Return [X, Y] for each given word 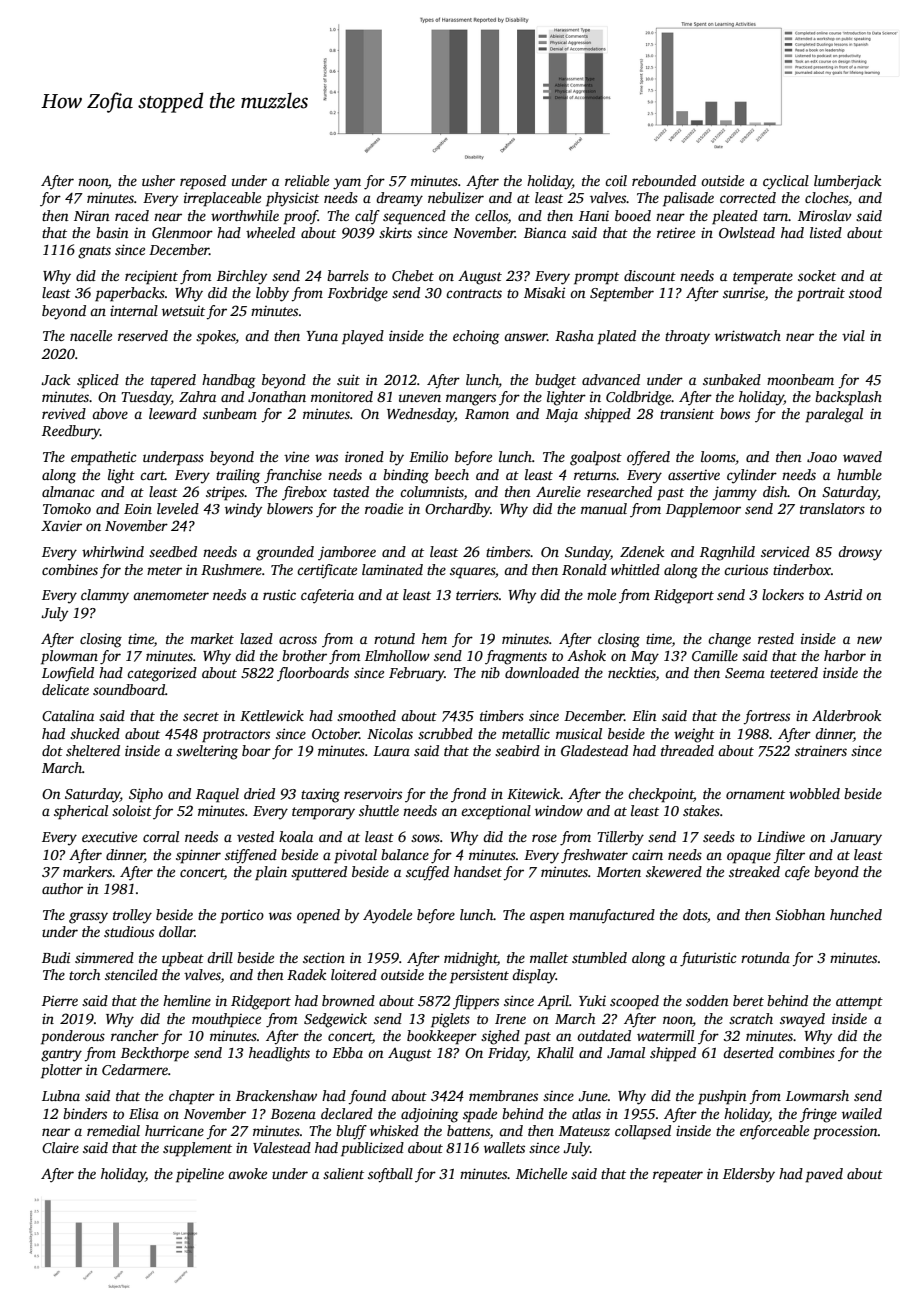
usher [158, 180]
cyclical [786, 182]
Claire [60, 1147]
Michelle [541, 1173]
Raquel [217, 795]
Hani [594, 216]
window [559, 810]
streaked [754, 871]
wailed [862, 1113]
